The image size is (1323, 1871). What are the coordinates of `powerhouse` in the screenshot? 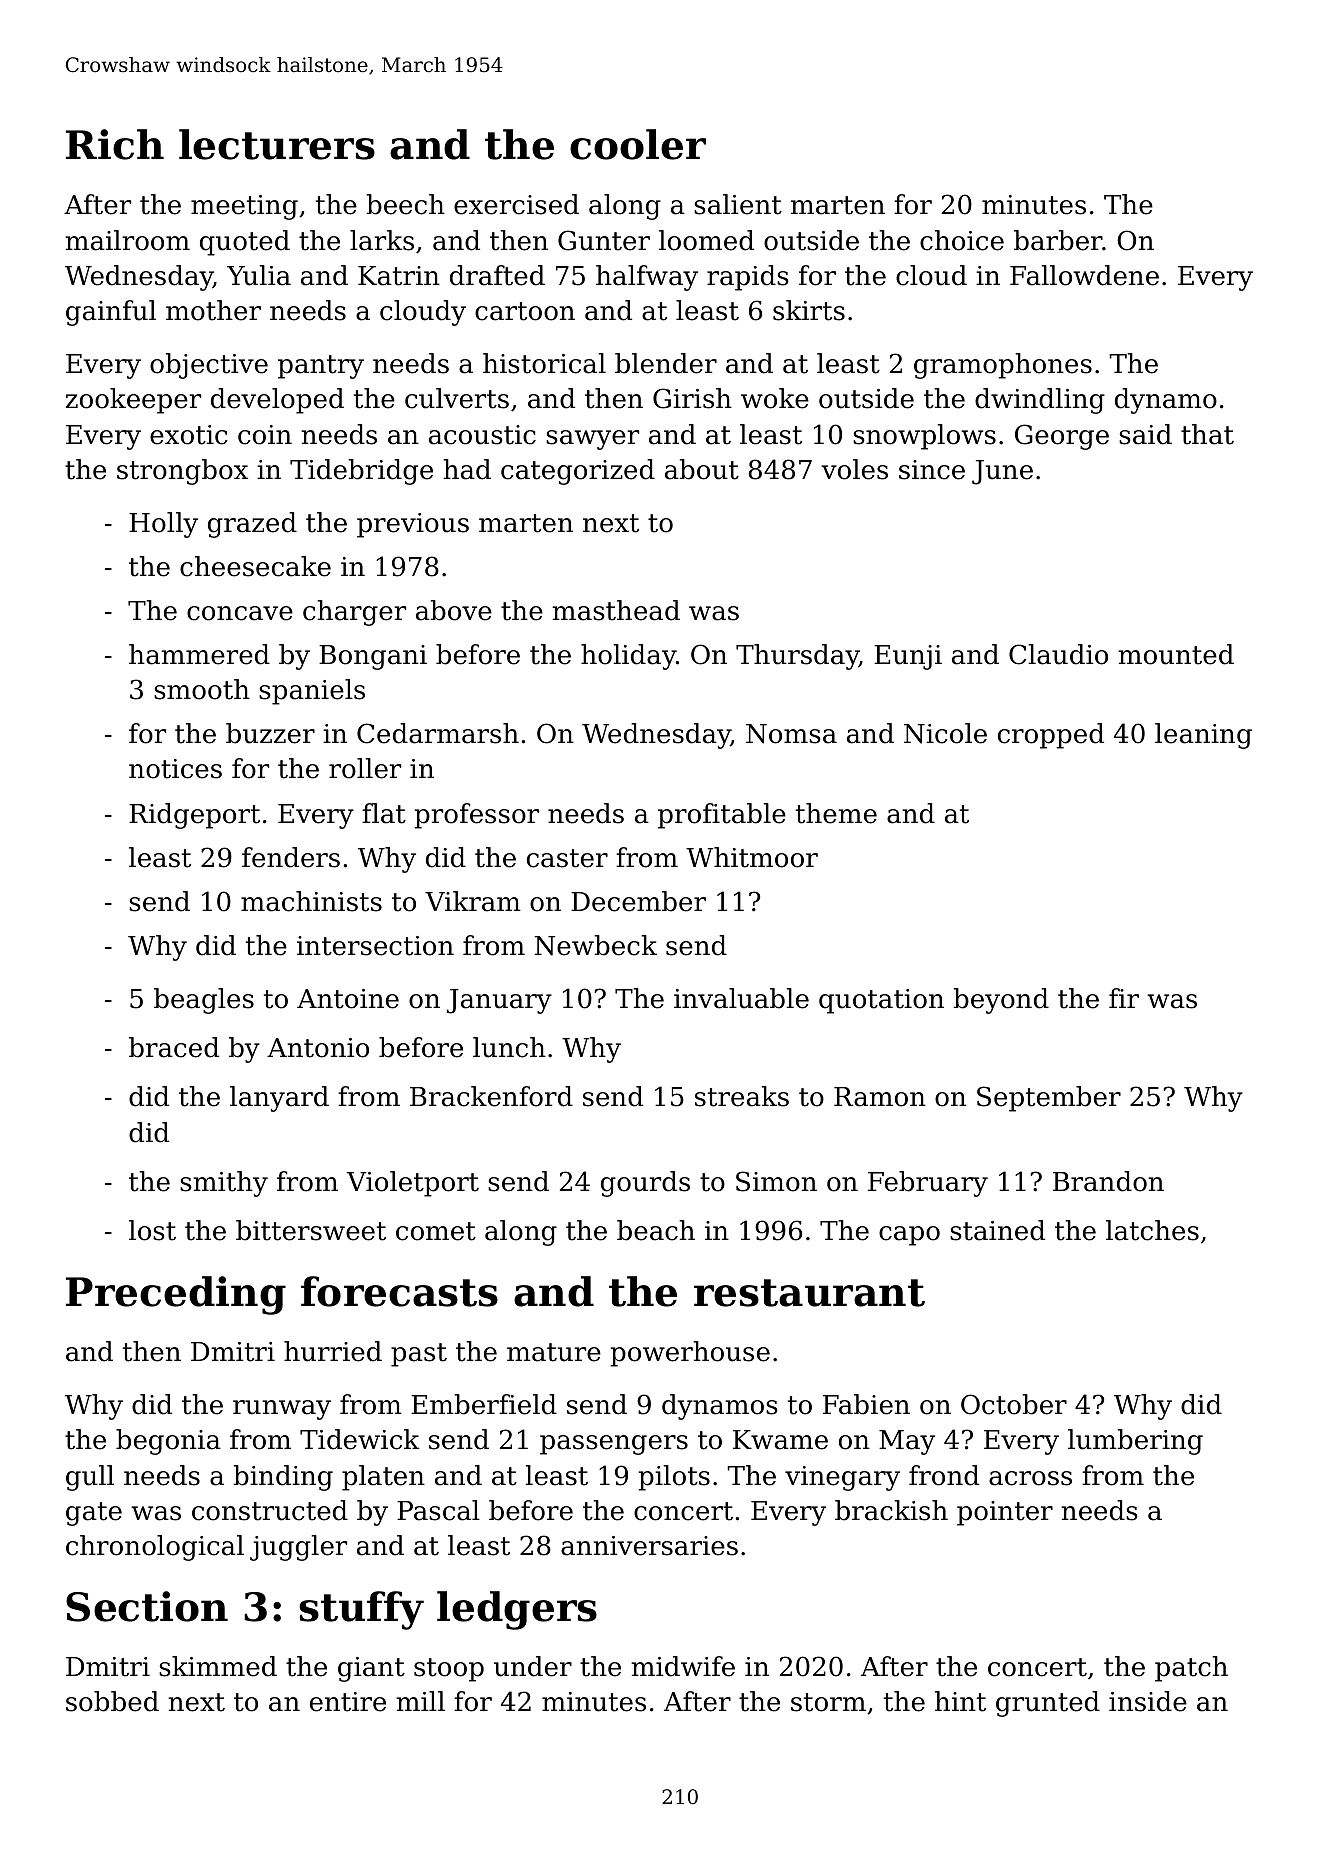 It's located at (690, 1354).
